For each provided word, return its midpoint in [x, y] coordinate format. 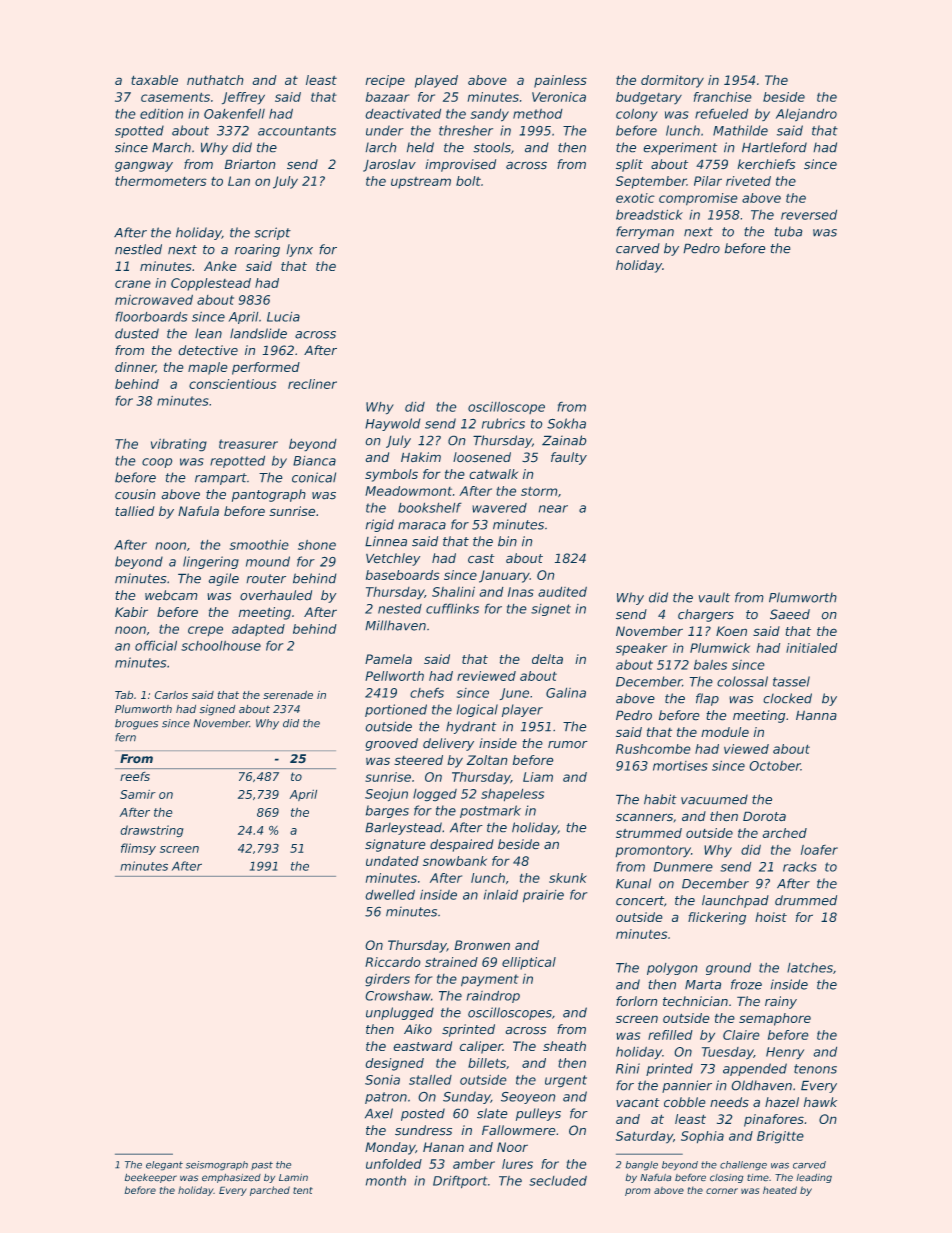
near [553, 509]
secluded [558, 1181]
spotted [139, 131]
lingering [211, 562]
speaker [641, 649]
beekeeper [151, 1178]
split [629, 165]
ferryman [645, 232]
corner [722, 1191]
